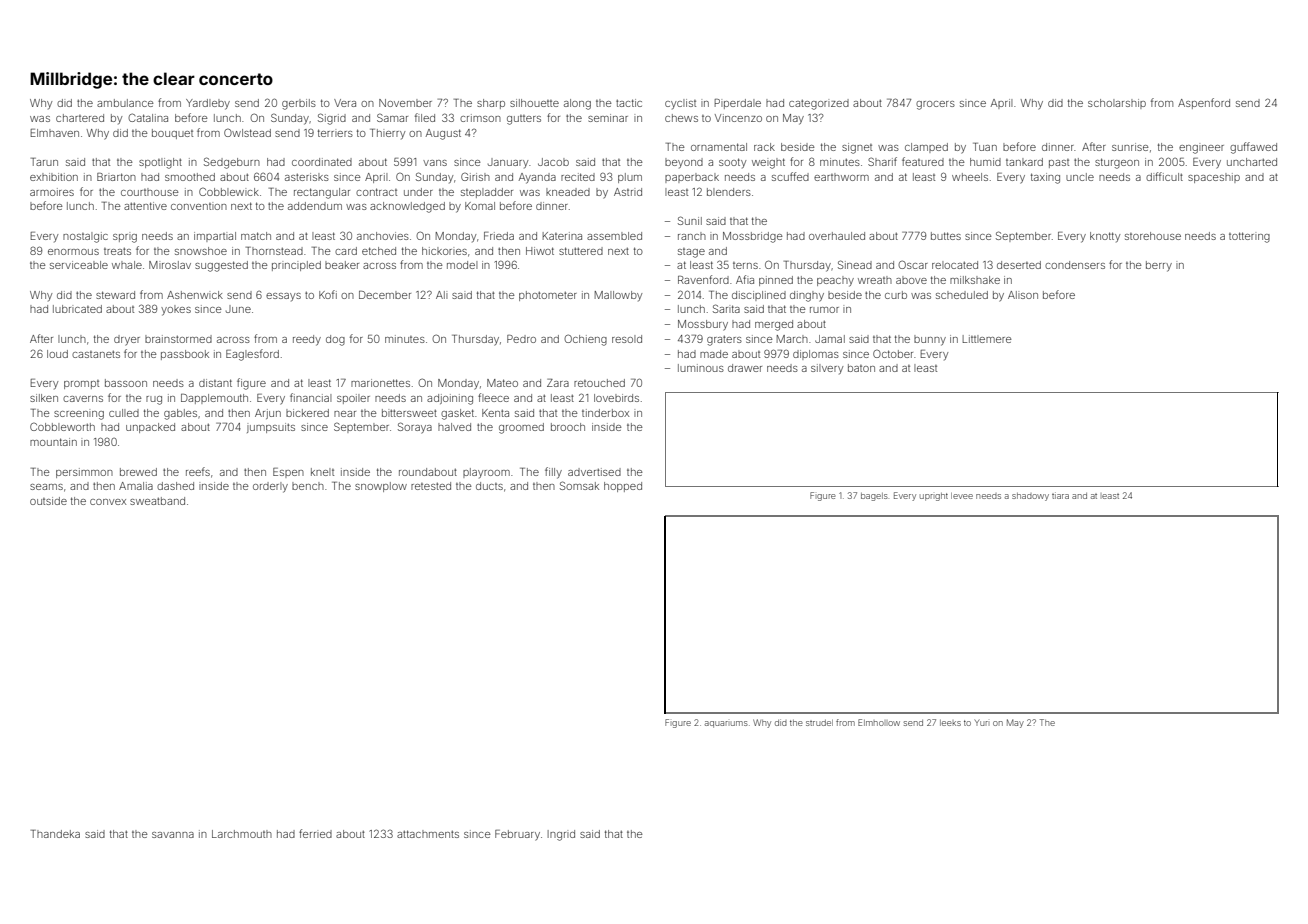 The image size is (1308, 924). Describe the element at coordinates (561, 835) in the screenshot. I see `Ingrid` at that location.
